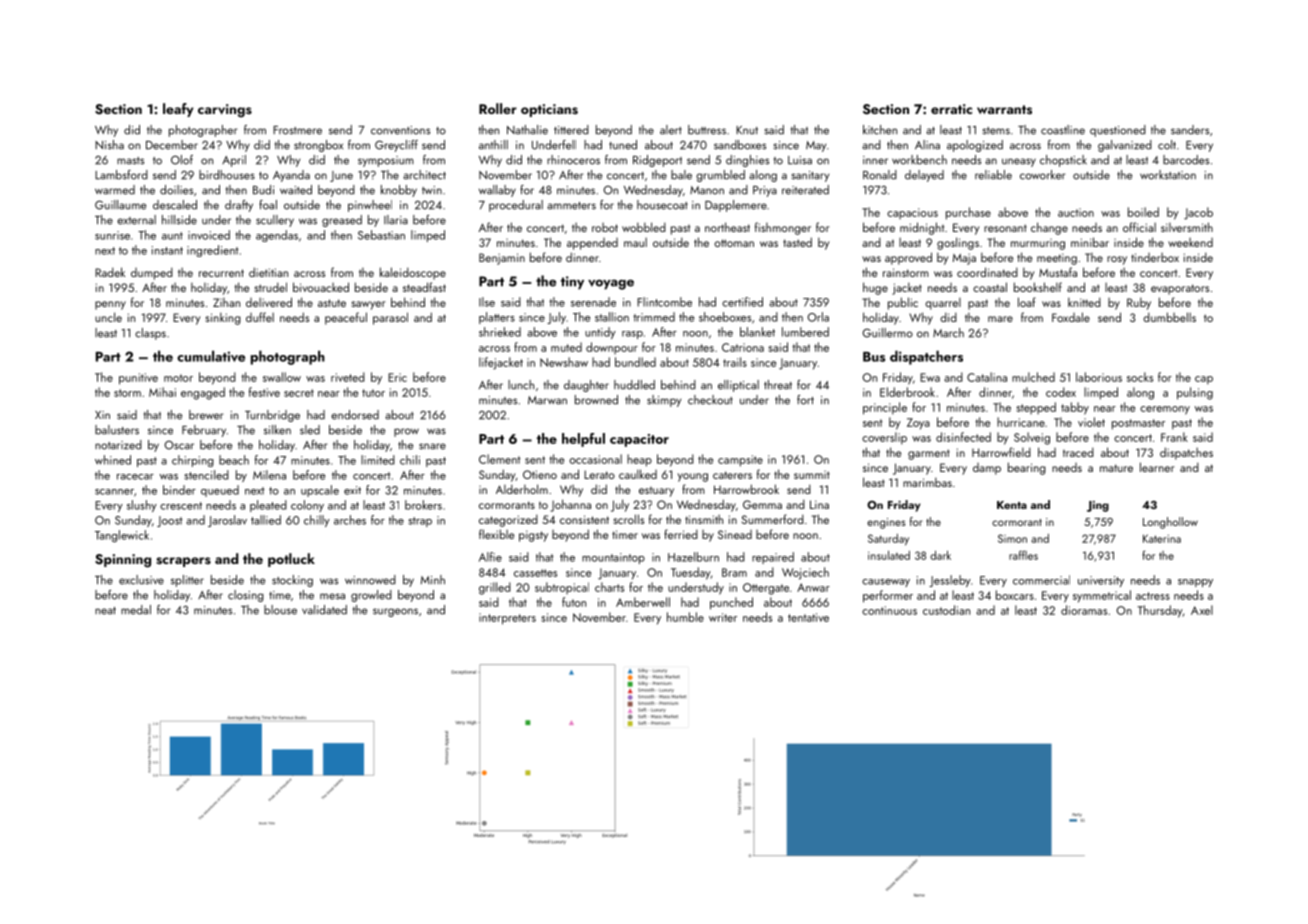  Describe the element at coordinates (178, 110) in the screenshot. I see `leafy` at that location.
